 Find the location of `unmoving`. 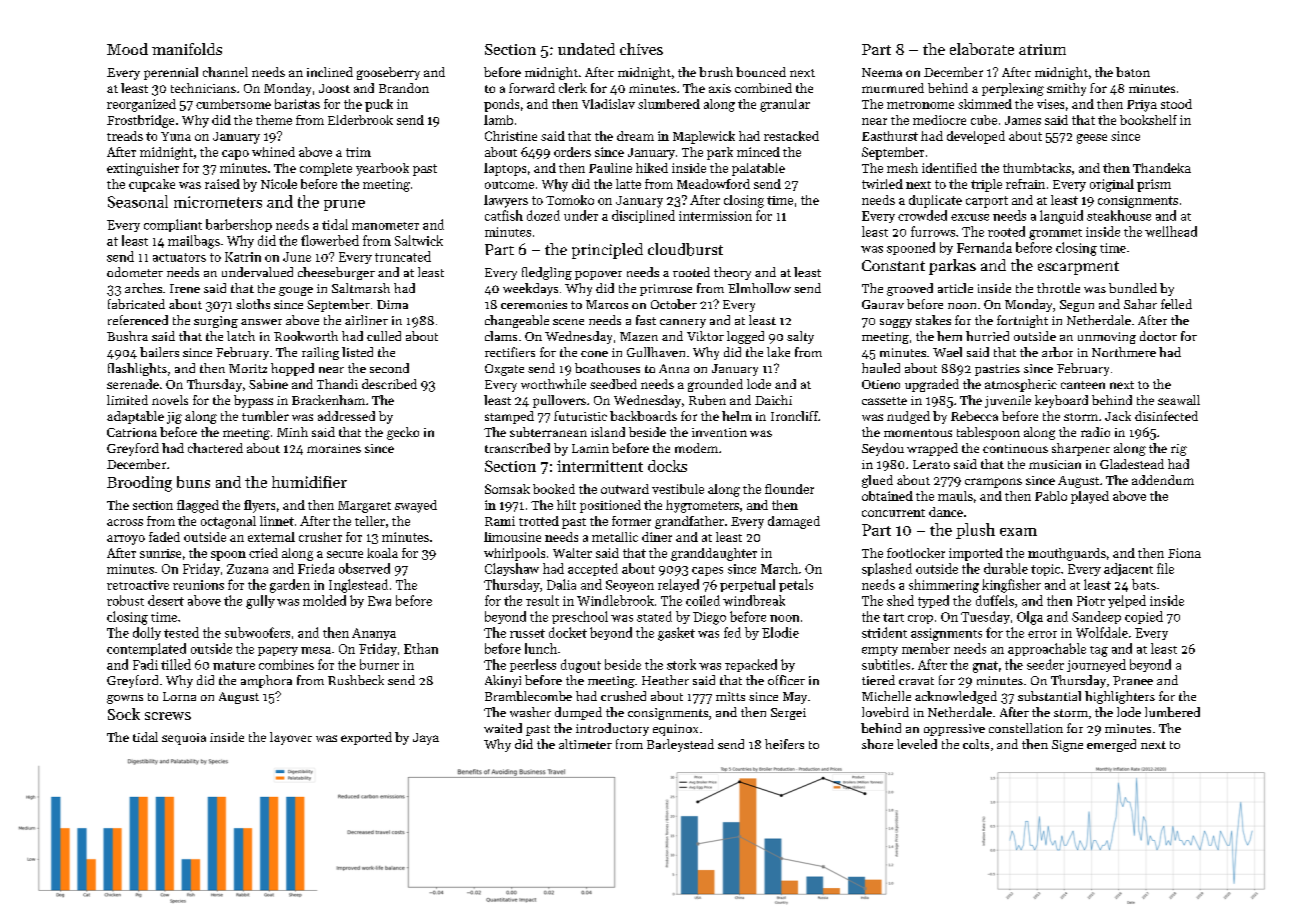

unmoving is located at coordinates (1107, 338).
